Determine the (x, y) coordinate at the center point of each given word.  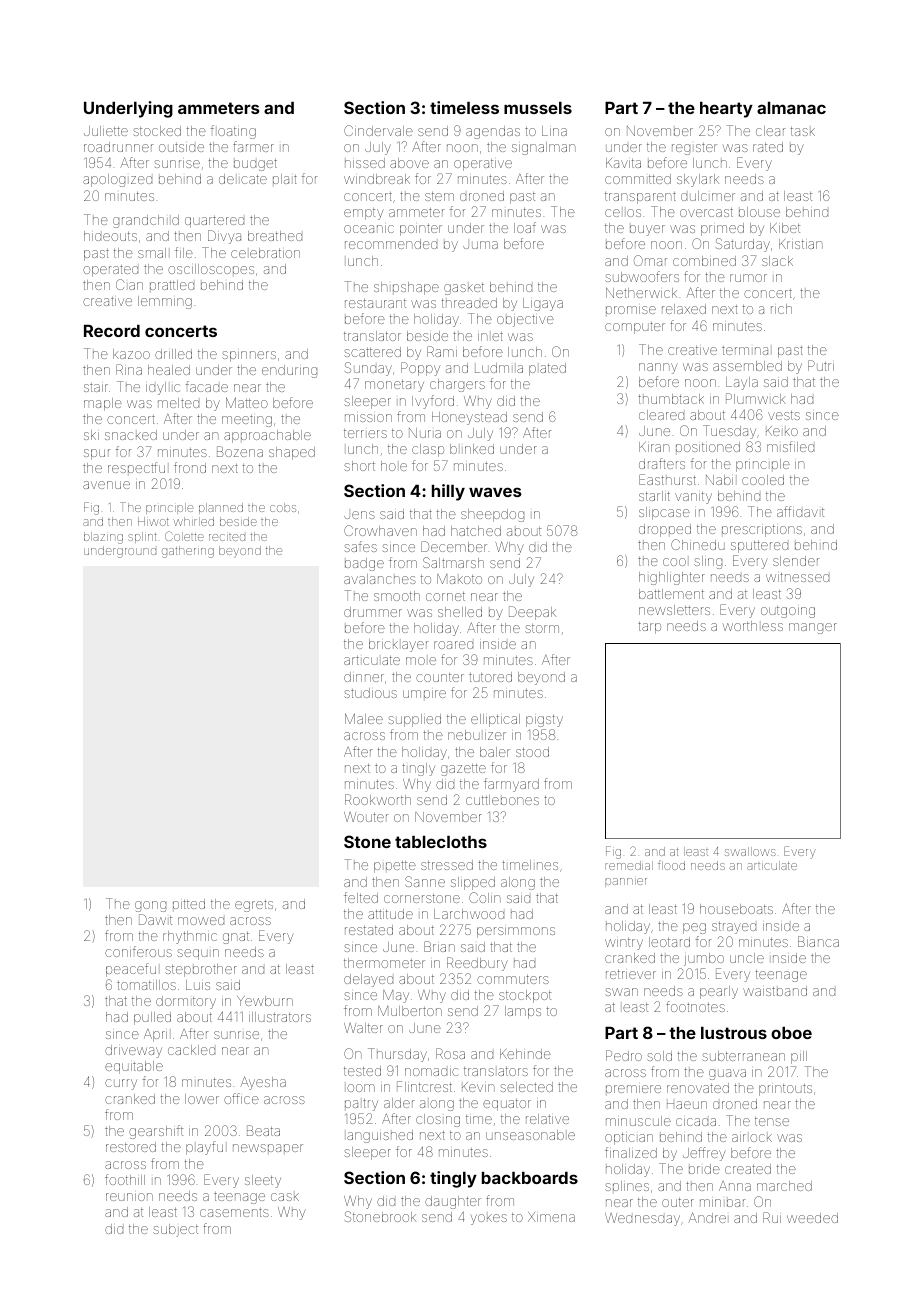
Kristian (801, 244)
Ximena (551, 1217)
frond (190, 467)
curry (121, 1084)
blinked (472, 449)
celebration (265, 253)
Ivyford (433, 402)
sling (708, 562)
